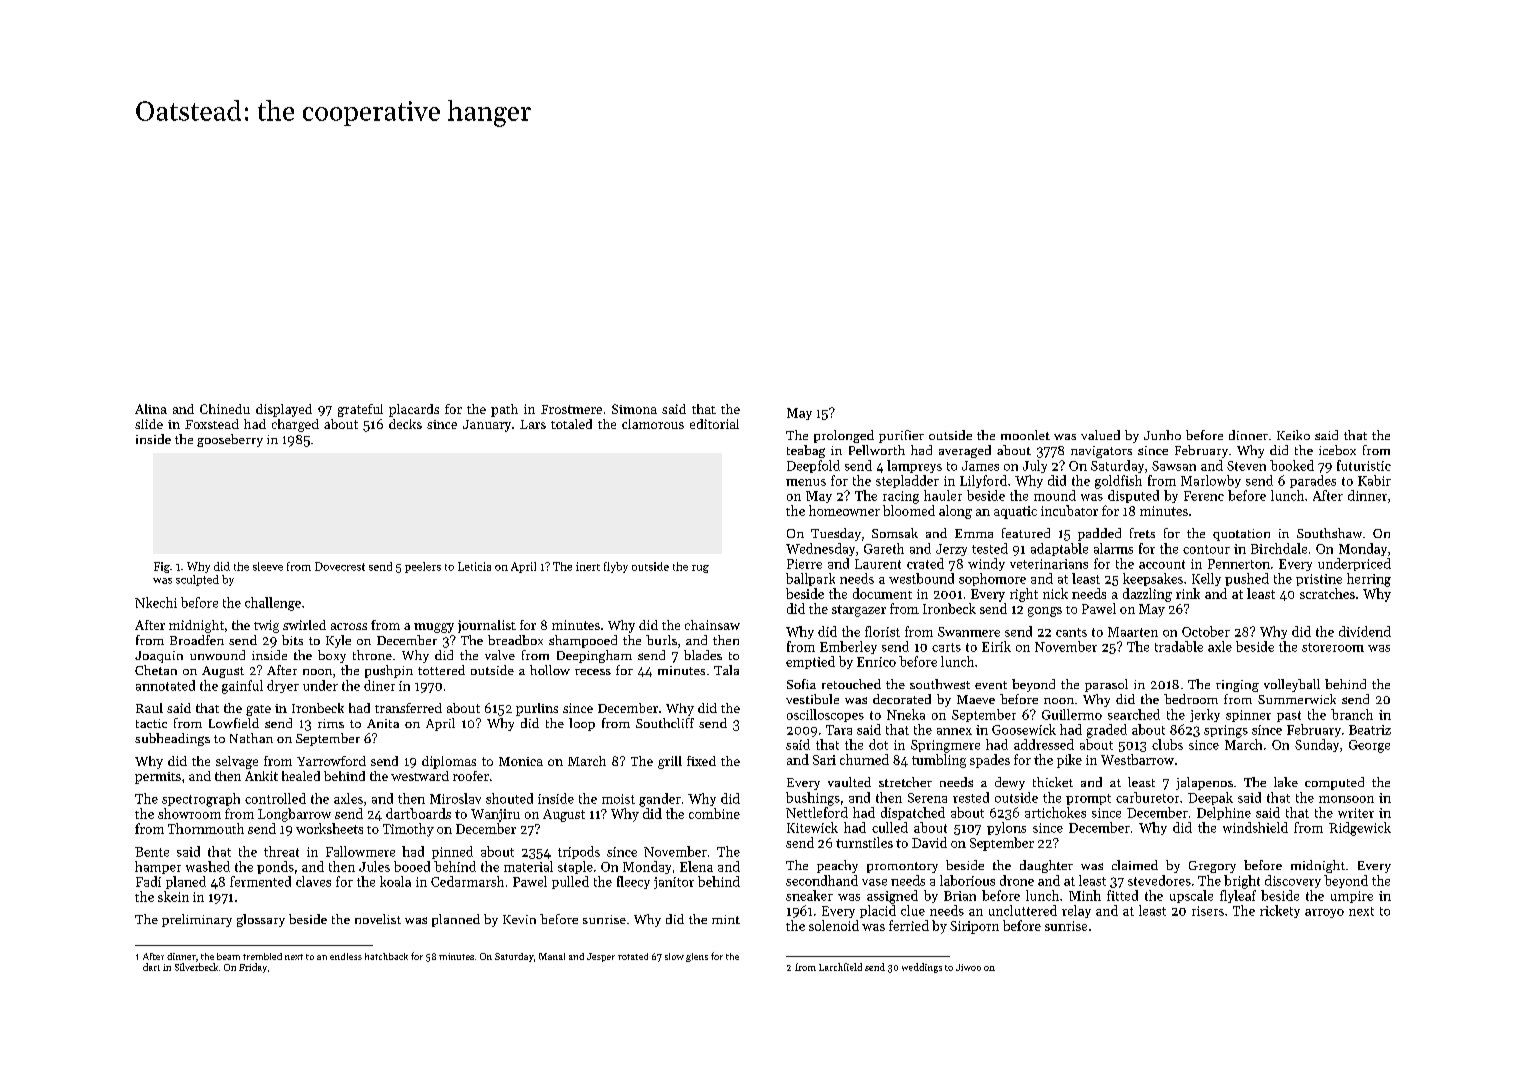 This screenshot has height=1079, width=1526. Describe the element at coordinates (173, 896) in the screenshot. I see `skein` at that location.
